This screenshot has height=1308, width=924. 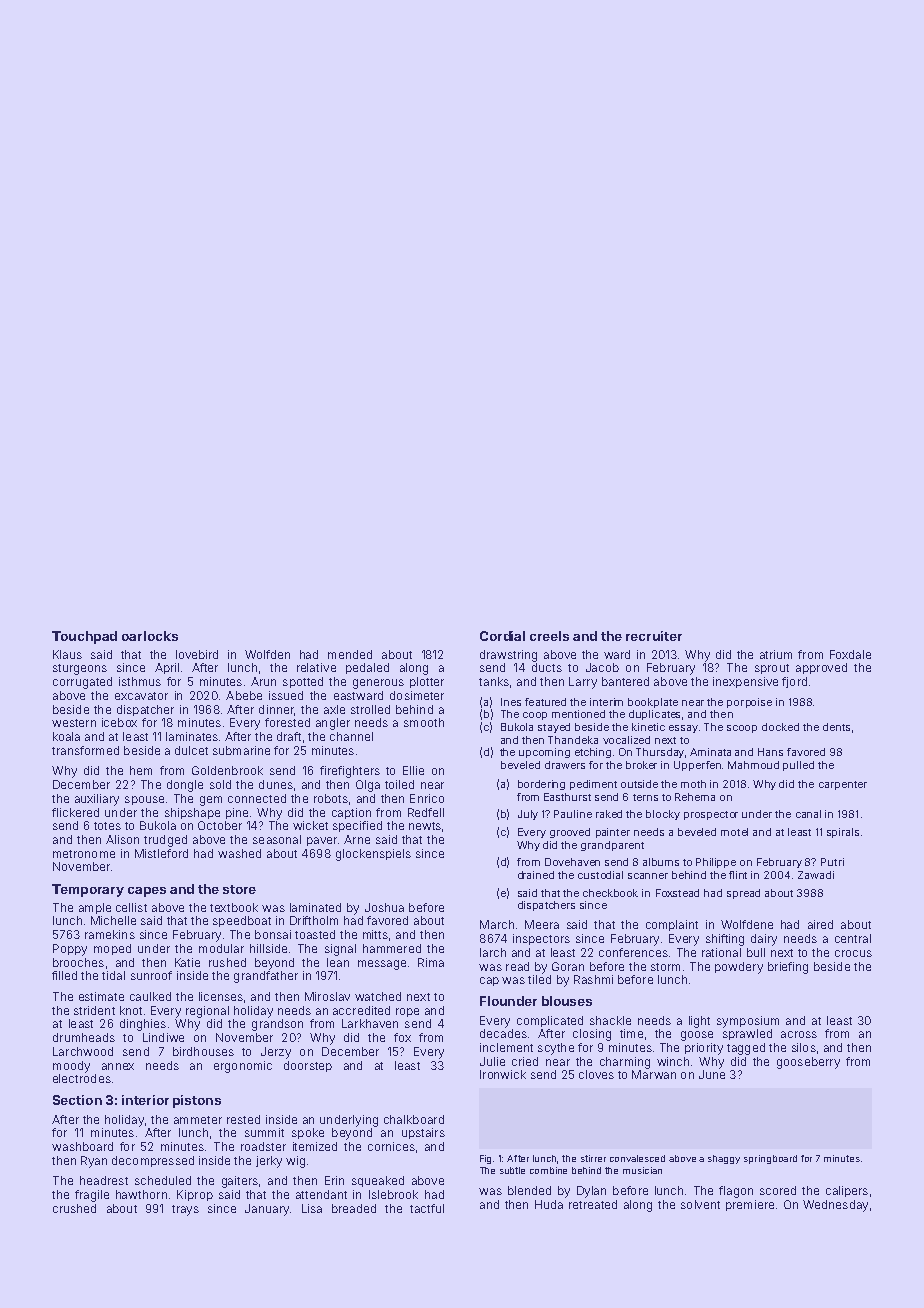 I want to click on generous, so click(x=378, y=684).
